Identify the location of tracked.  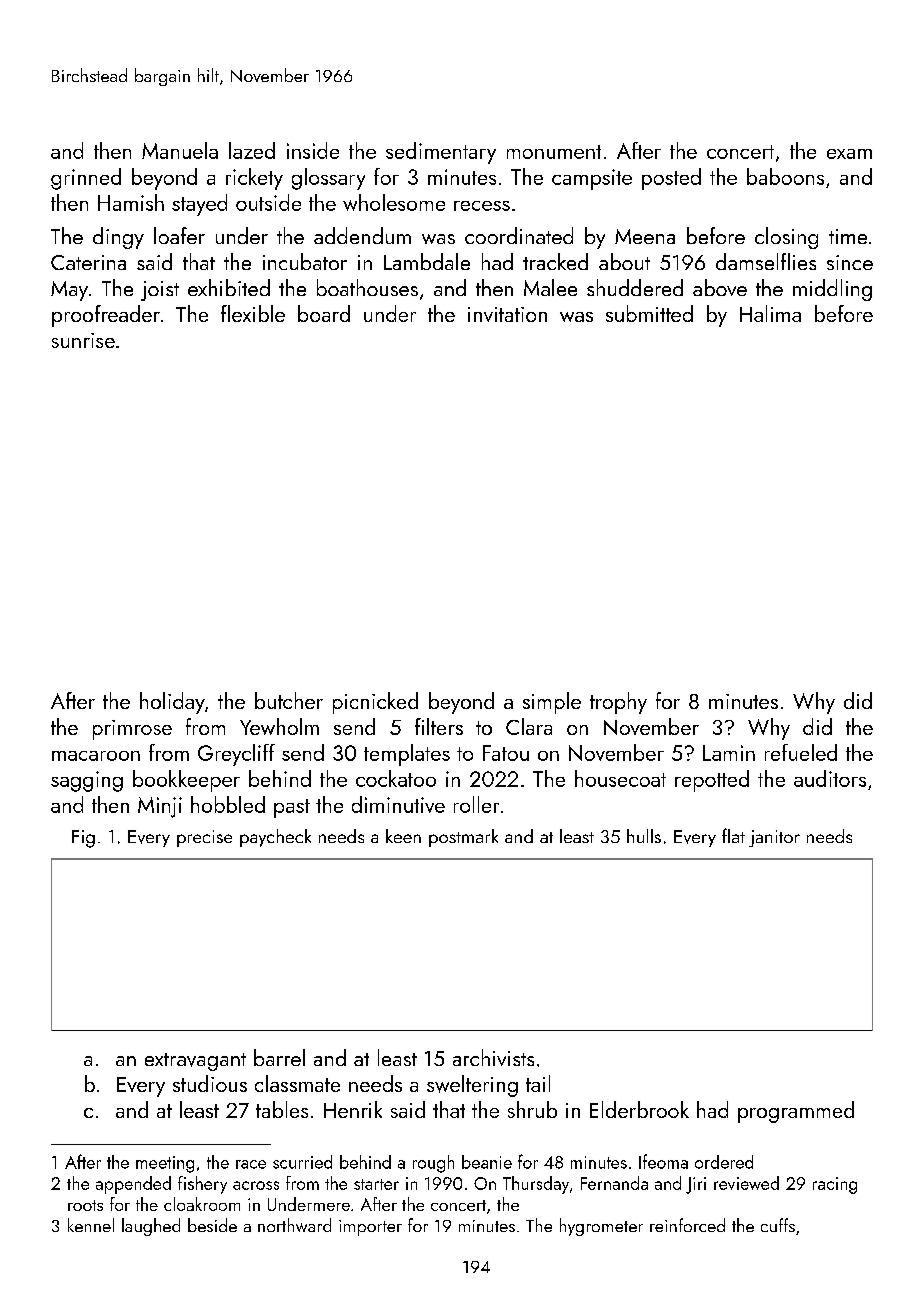
(555, 261).
